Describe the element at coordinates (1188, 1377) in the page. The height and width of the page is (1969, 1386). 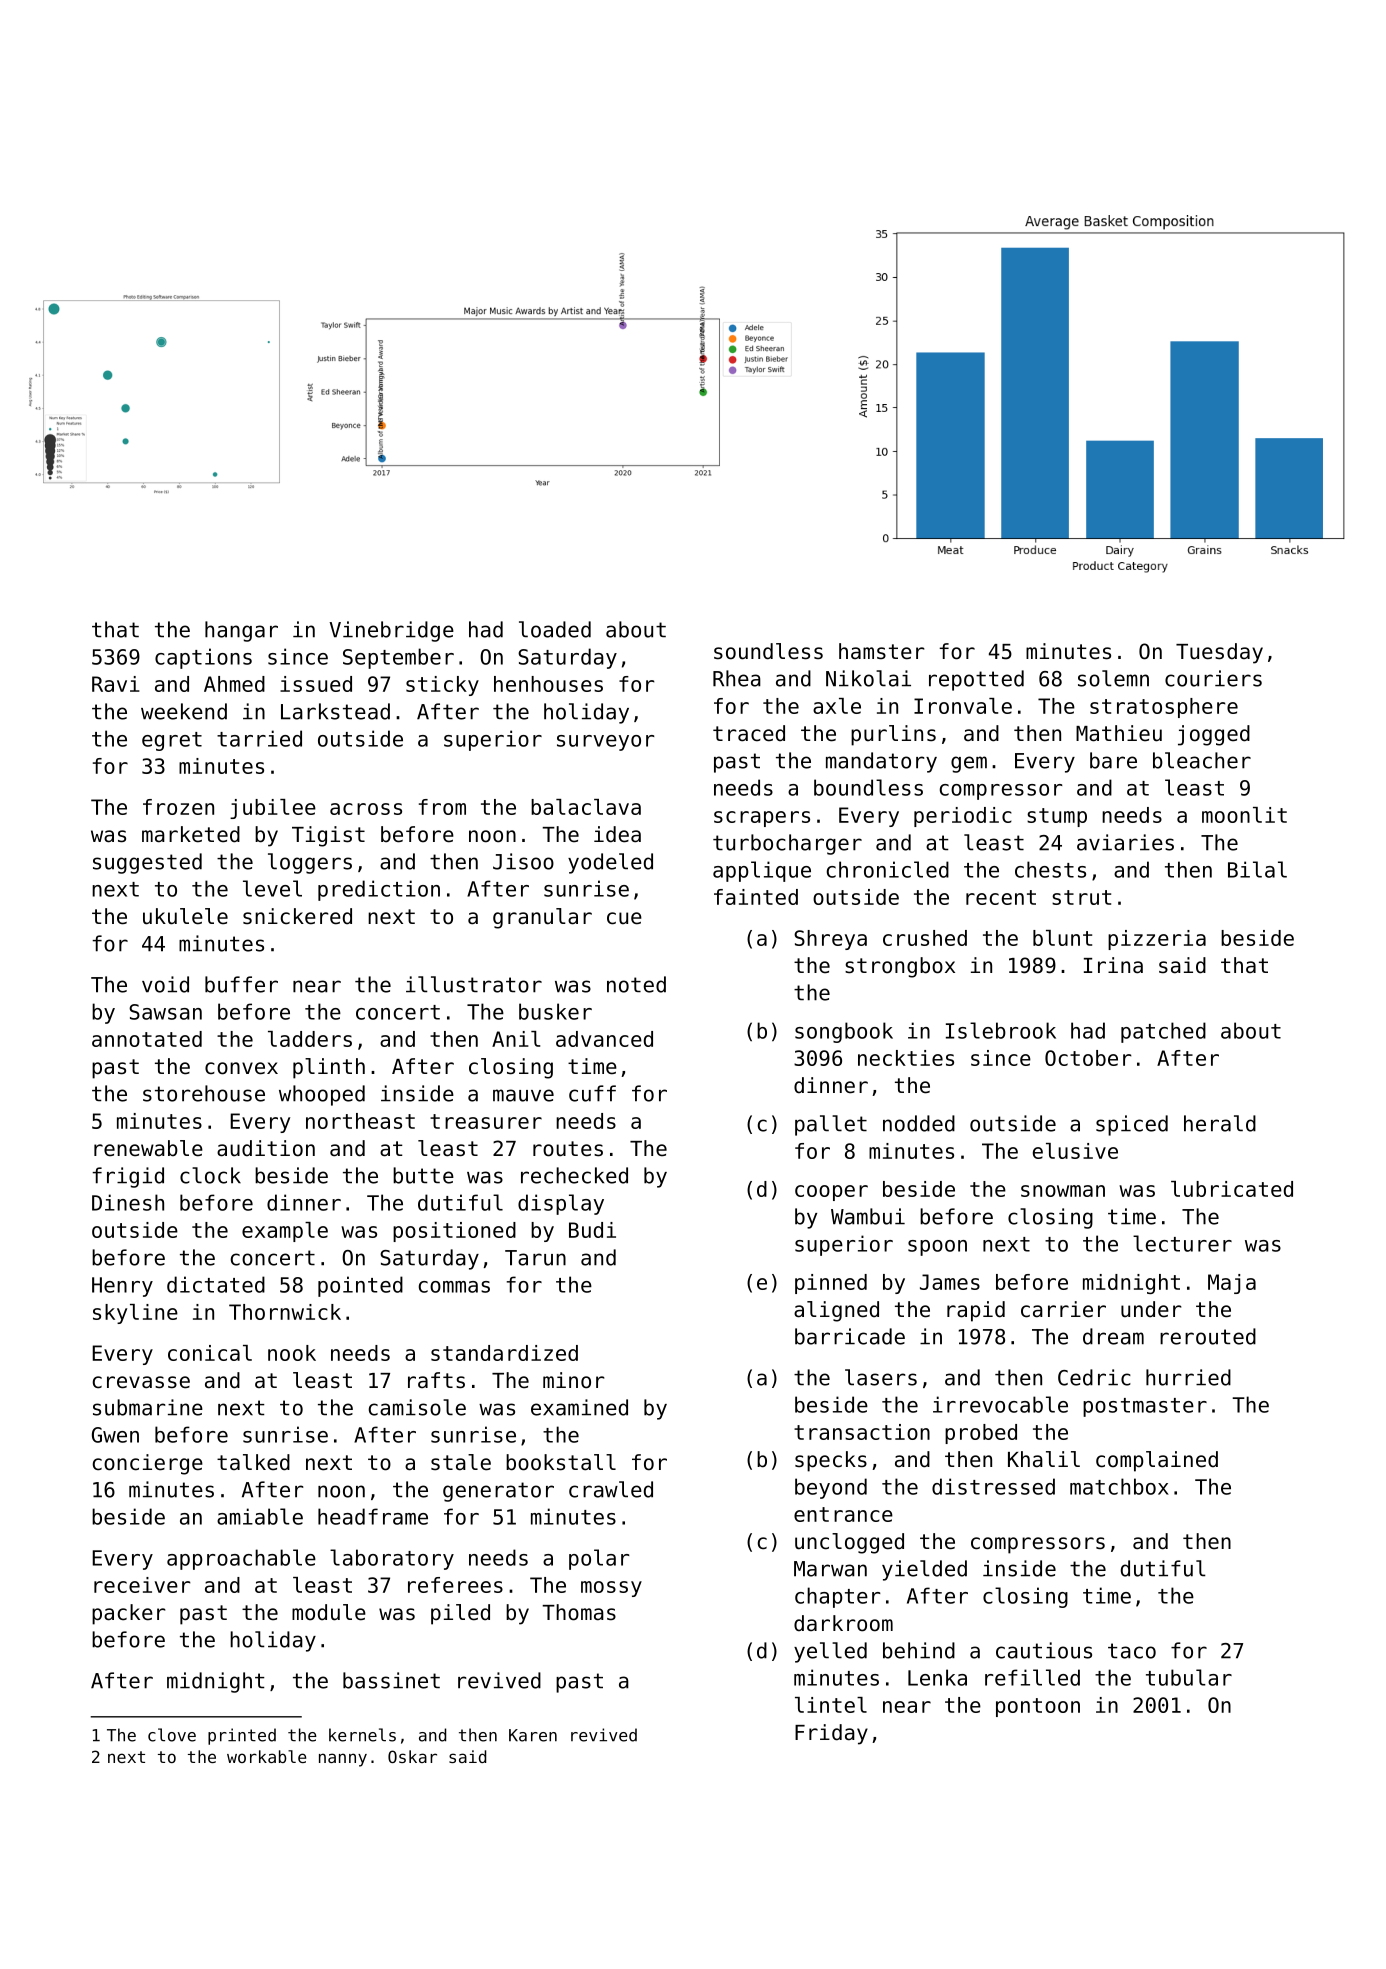
I see `hurried` at that location.
